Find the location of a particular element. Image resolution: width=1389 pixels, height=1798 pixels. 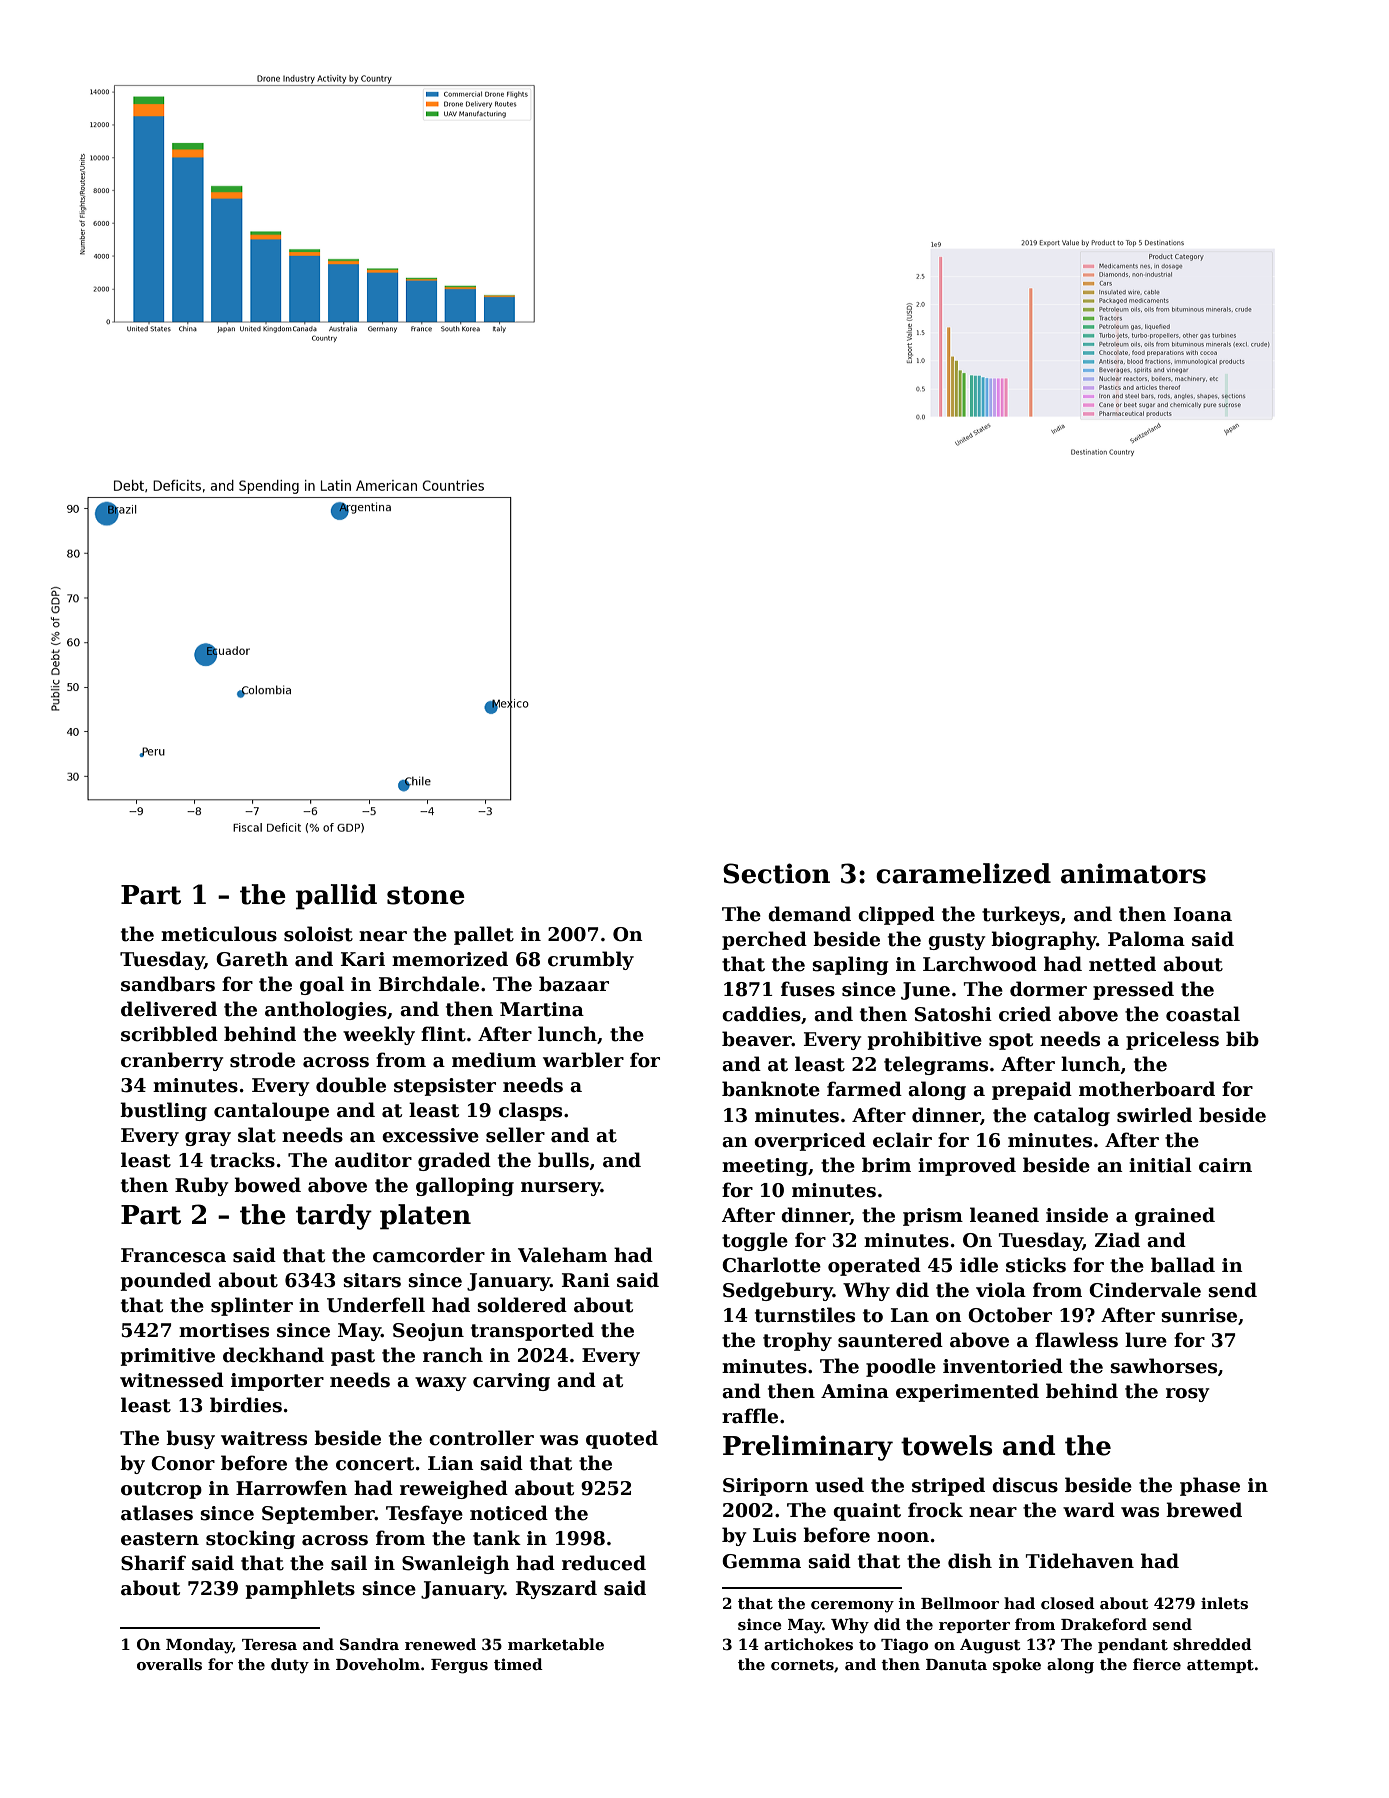

tardy is located at coordinates (334, 1217).
